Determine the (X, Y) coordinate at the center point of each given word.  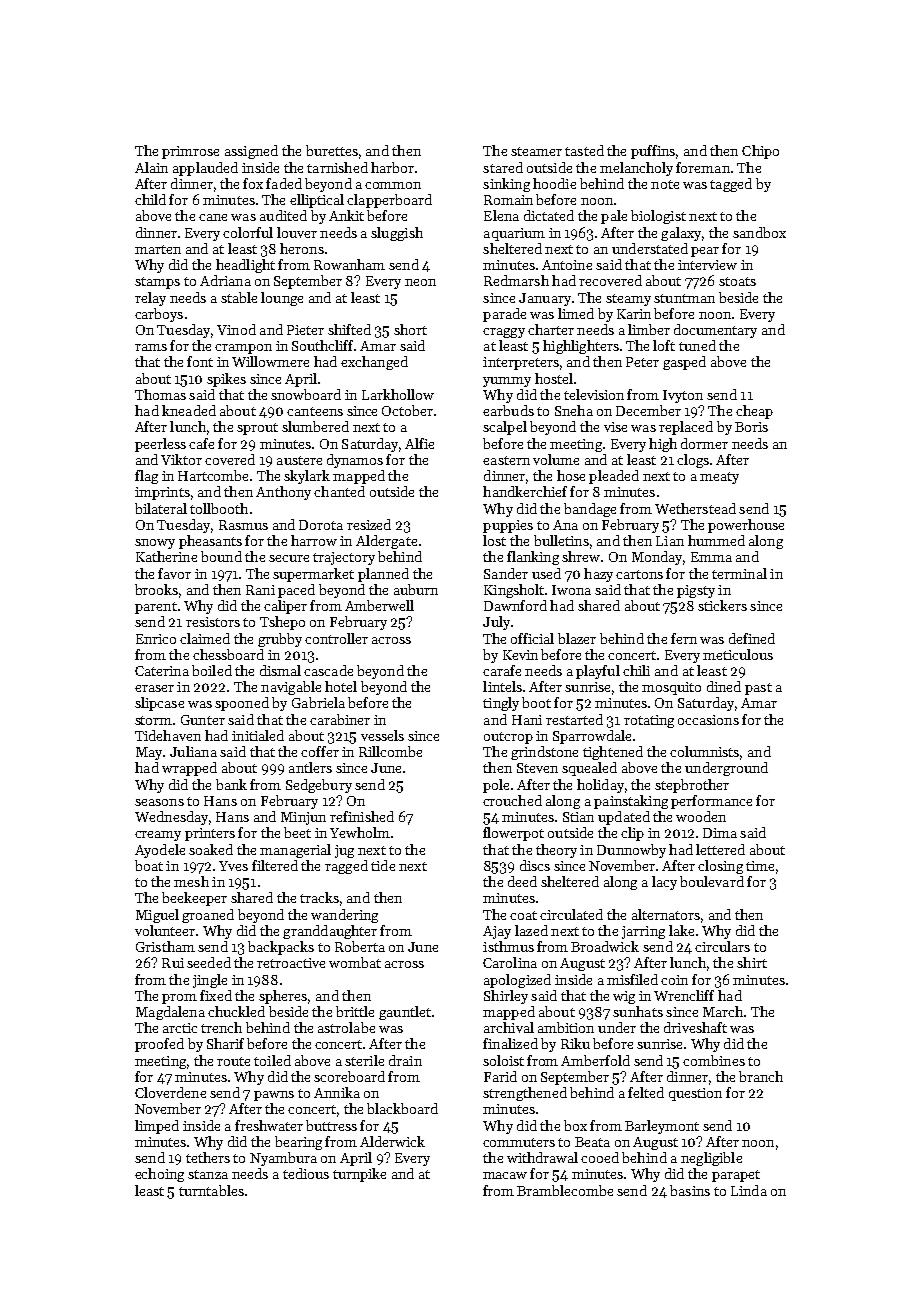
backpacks (281, 948)
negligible (711, 1159)
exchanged (374, 363)
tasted (584, 150)
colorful (248, 232)
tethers (208, 1157)
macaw (505, 1175)
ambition (566, 1027)
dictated (549, 215)
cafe (201, 443)
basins (690, 1190)
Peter (642, 362)
